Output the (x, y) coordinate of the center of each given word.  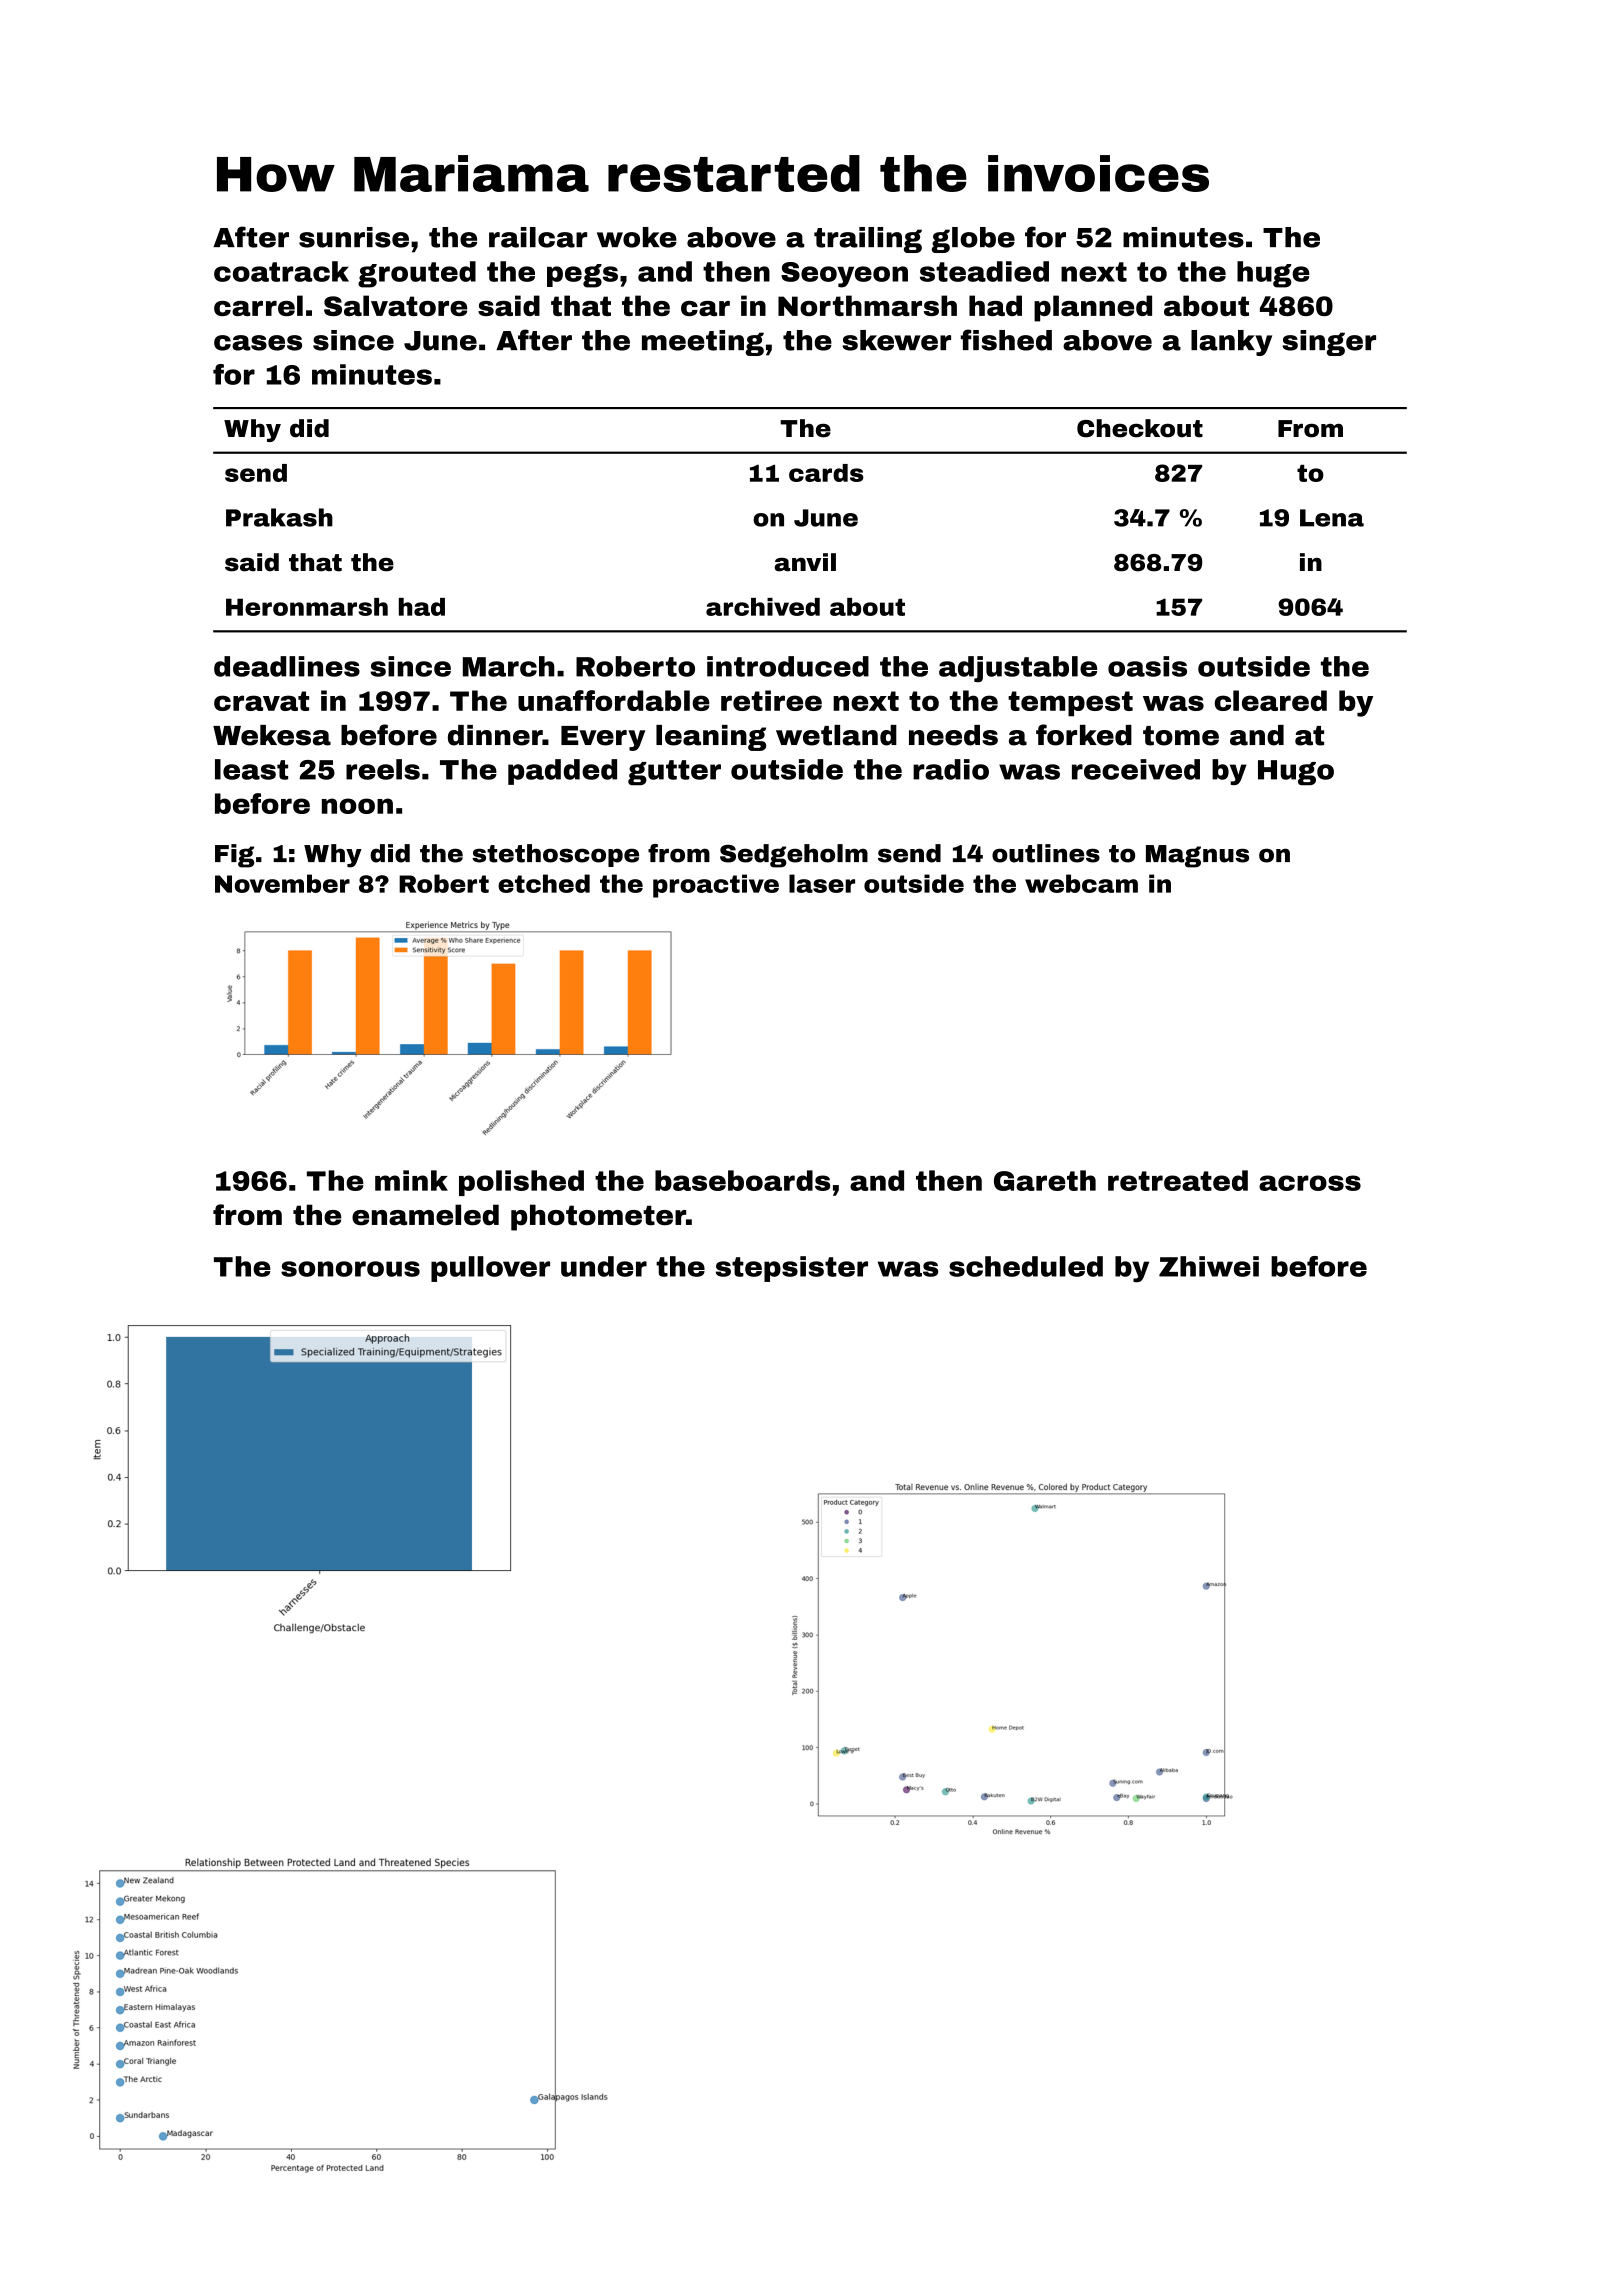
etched (544, 883)
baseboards (742, 1180)
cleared (1271, 700)
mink (411, 1180)
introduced (788, 666)
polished (521, 1183)
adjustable (1018, 669)
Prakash (279, 517)
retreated (1178, 1180)
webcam (1081, 883)
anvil (805, 562)
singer (1329, 343)
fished (1006, 340)
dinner (495, 735)
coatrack (281, 271)
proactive (716, 886)
